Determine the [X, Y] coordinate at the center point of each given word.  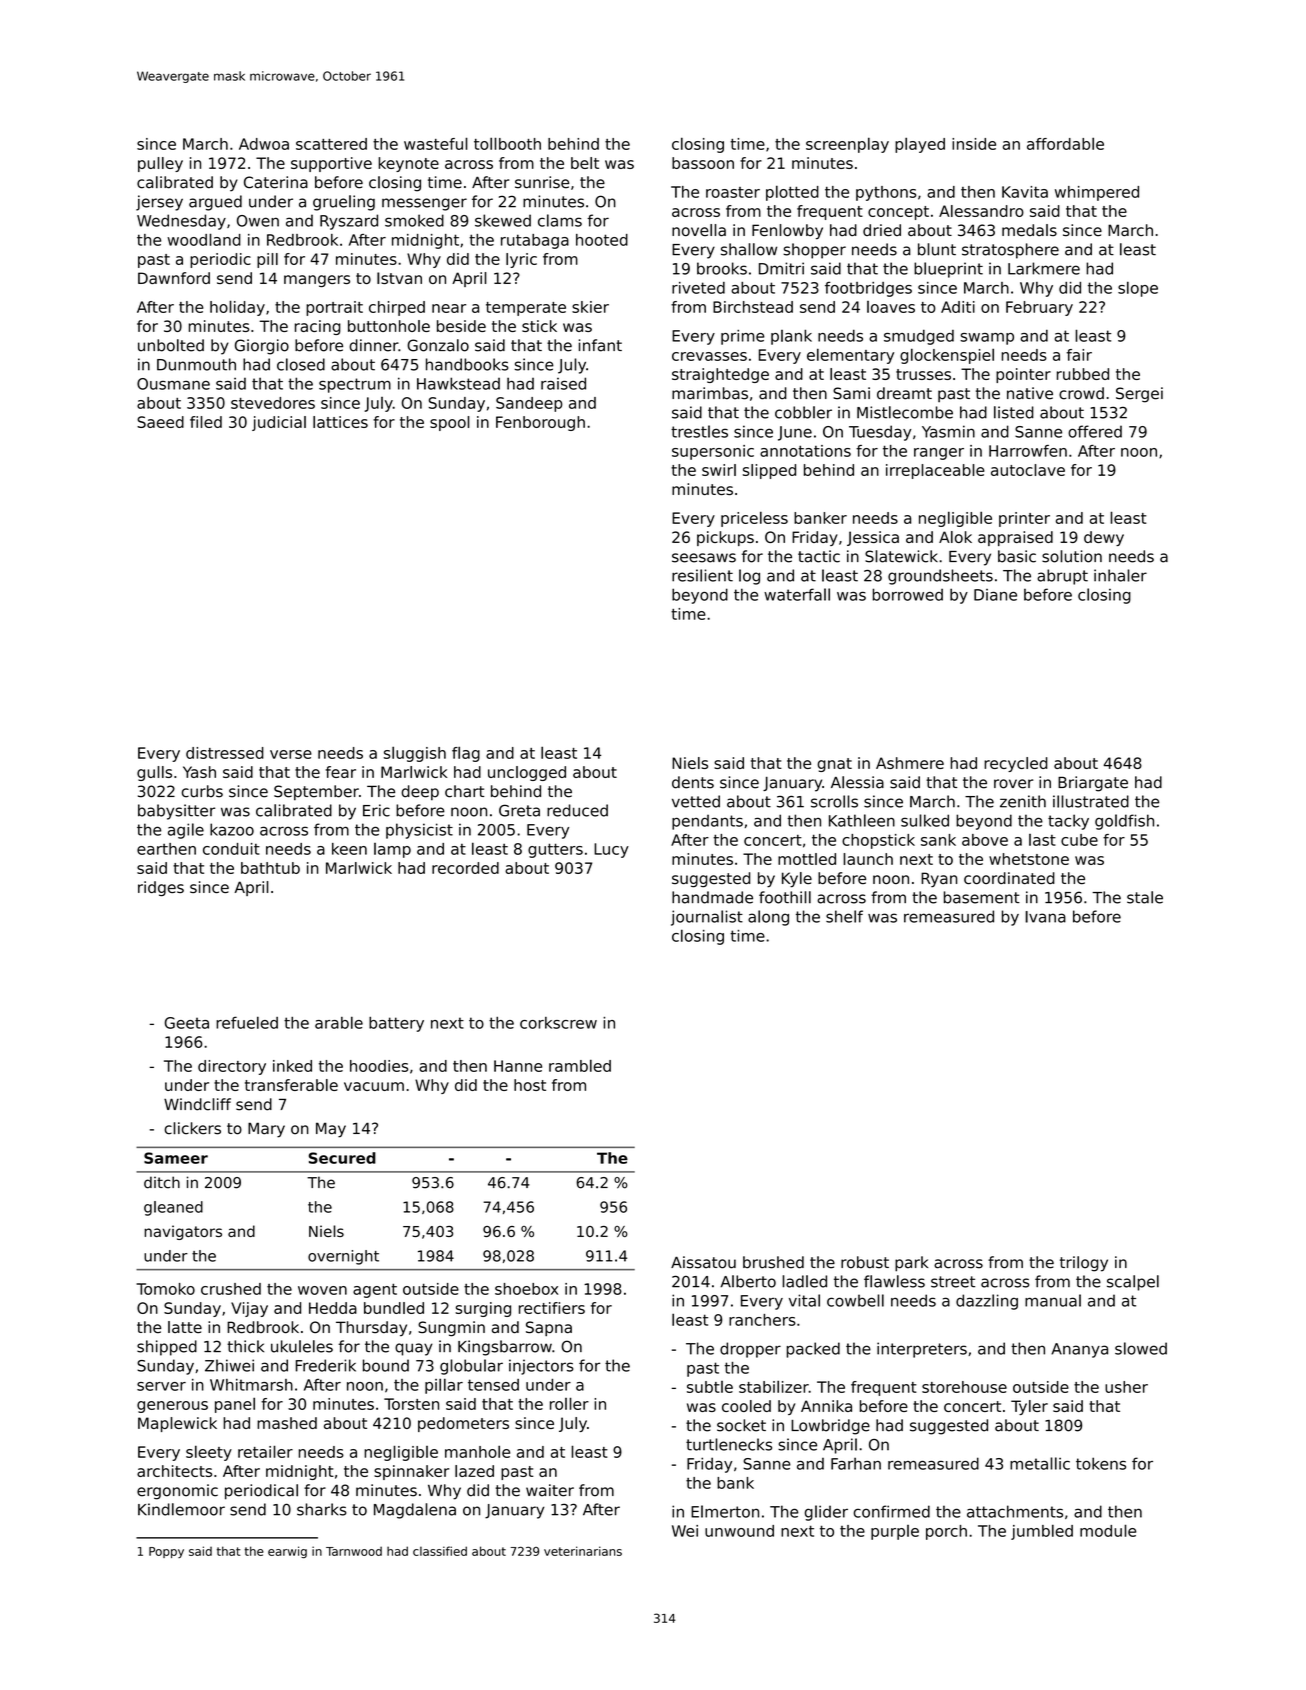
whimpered [1097, 193]
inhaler [1120, 575]
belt [585, 163]
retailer [265, 1451]
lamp [392, 850]
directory [232, 1067]
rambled [580, 1065]
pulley [160, 164]
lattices [340, 422]
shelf [844, 916]
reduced [577, 810]
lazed [474, 1471]
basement [982, 897]
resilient [702, 575]
